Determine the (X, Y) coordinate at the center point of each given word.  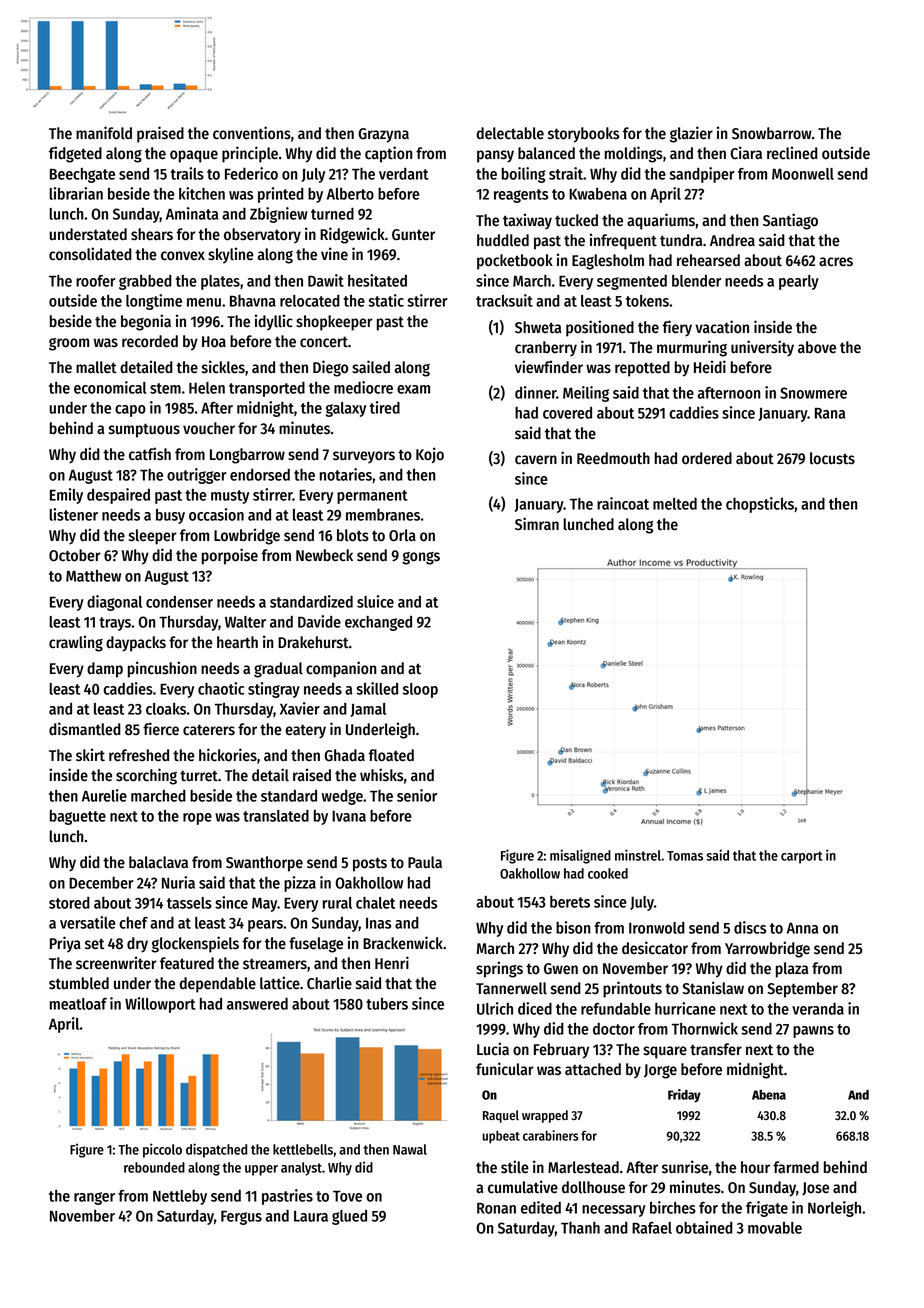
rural (337, 903)
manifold (104, 133)
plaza (792, 970)
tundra (681, 240)
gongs (421, 558)
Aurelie (104, 795)
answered (257, 1004)
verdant (404, 174)
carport (802, 857)
